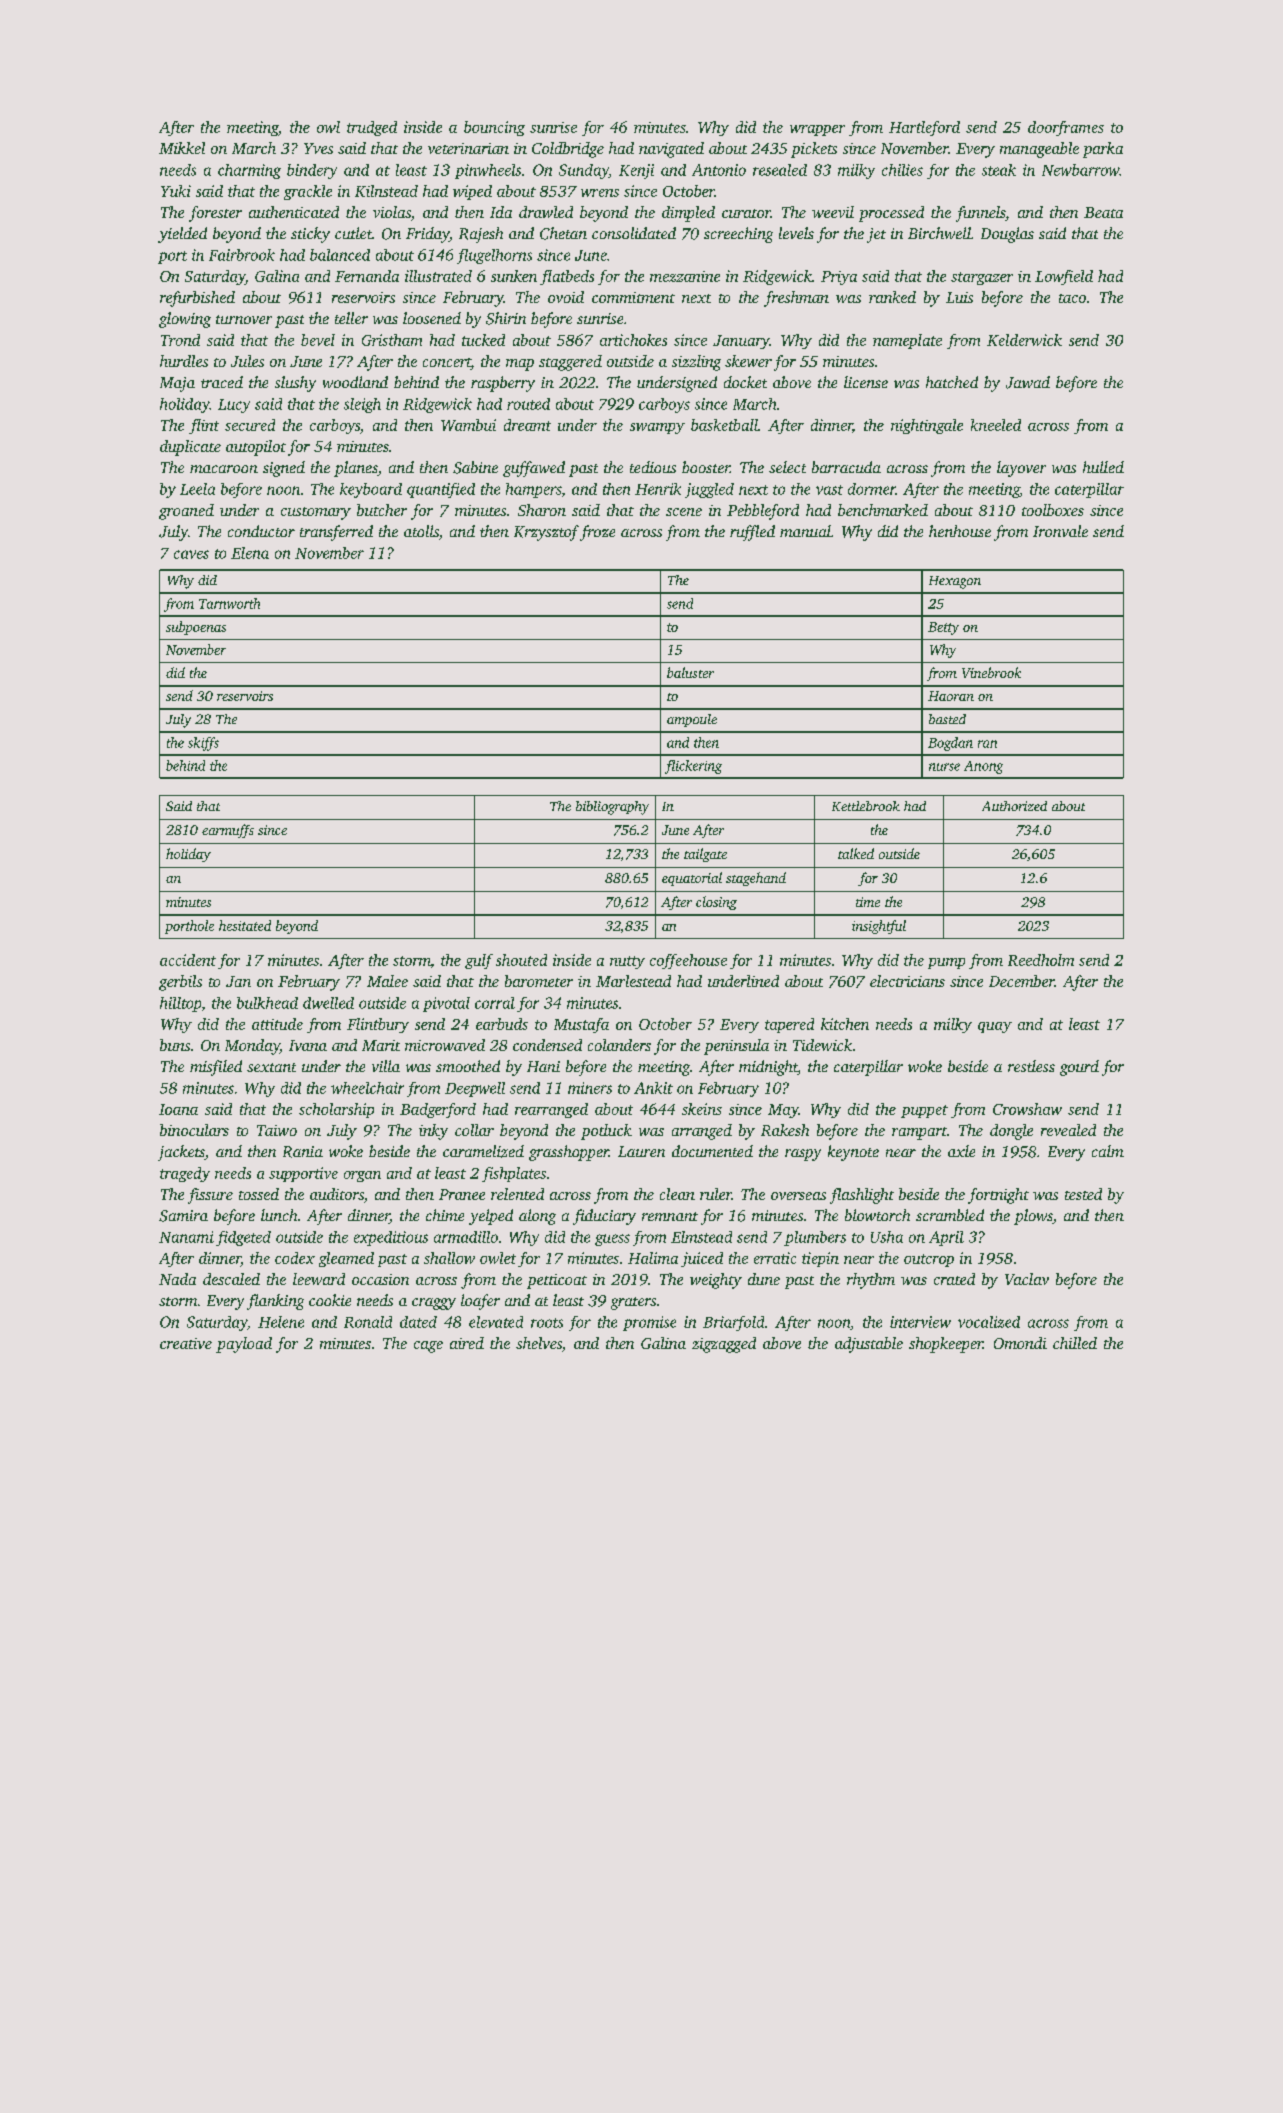 The height and width of the page is (2113, 1283). Describe the element at coordinates (567, 277) in the page. I see `flatbeds` at that location.
